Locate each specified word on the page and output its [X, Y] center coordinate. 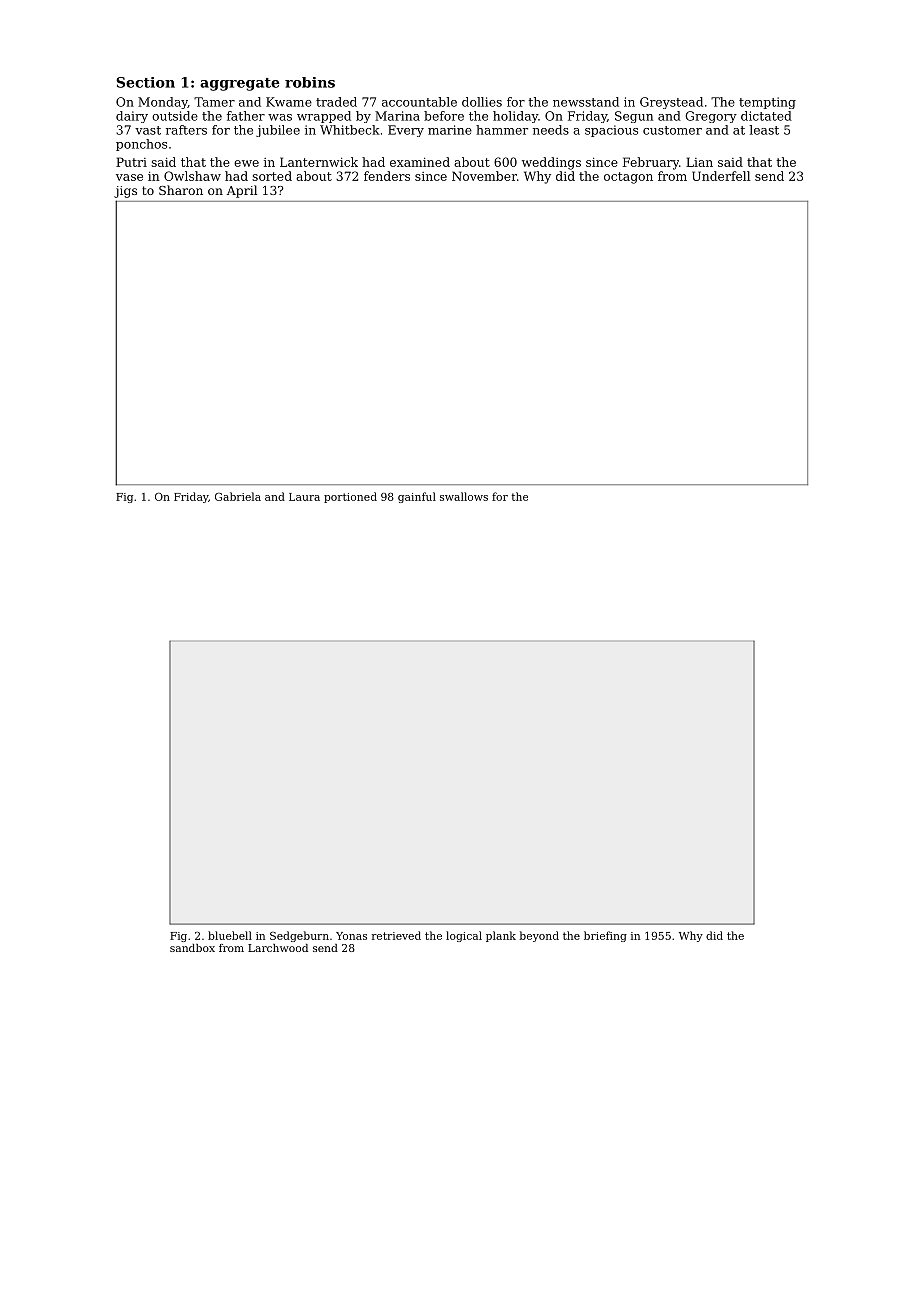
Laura [304, 497]
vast [148, 130]
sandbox [192, 948]
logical [464, 936]
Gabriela [238, 496]
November [484, 176]
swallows [464, 496]
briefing [605, 936]
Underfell [721, 176]
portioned [350, 497]
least [764, 130]
